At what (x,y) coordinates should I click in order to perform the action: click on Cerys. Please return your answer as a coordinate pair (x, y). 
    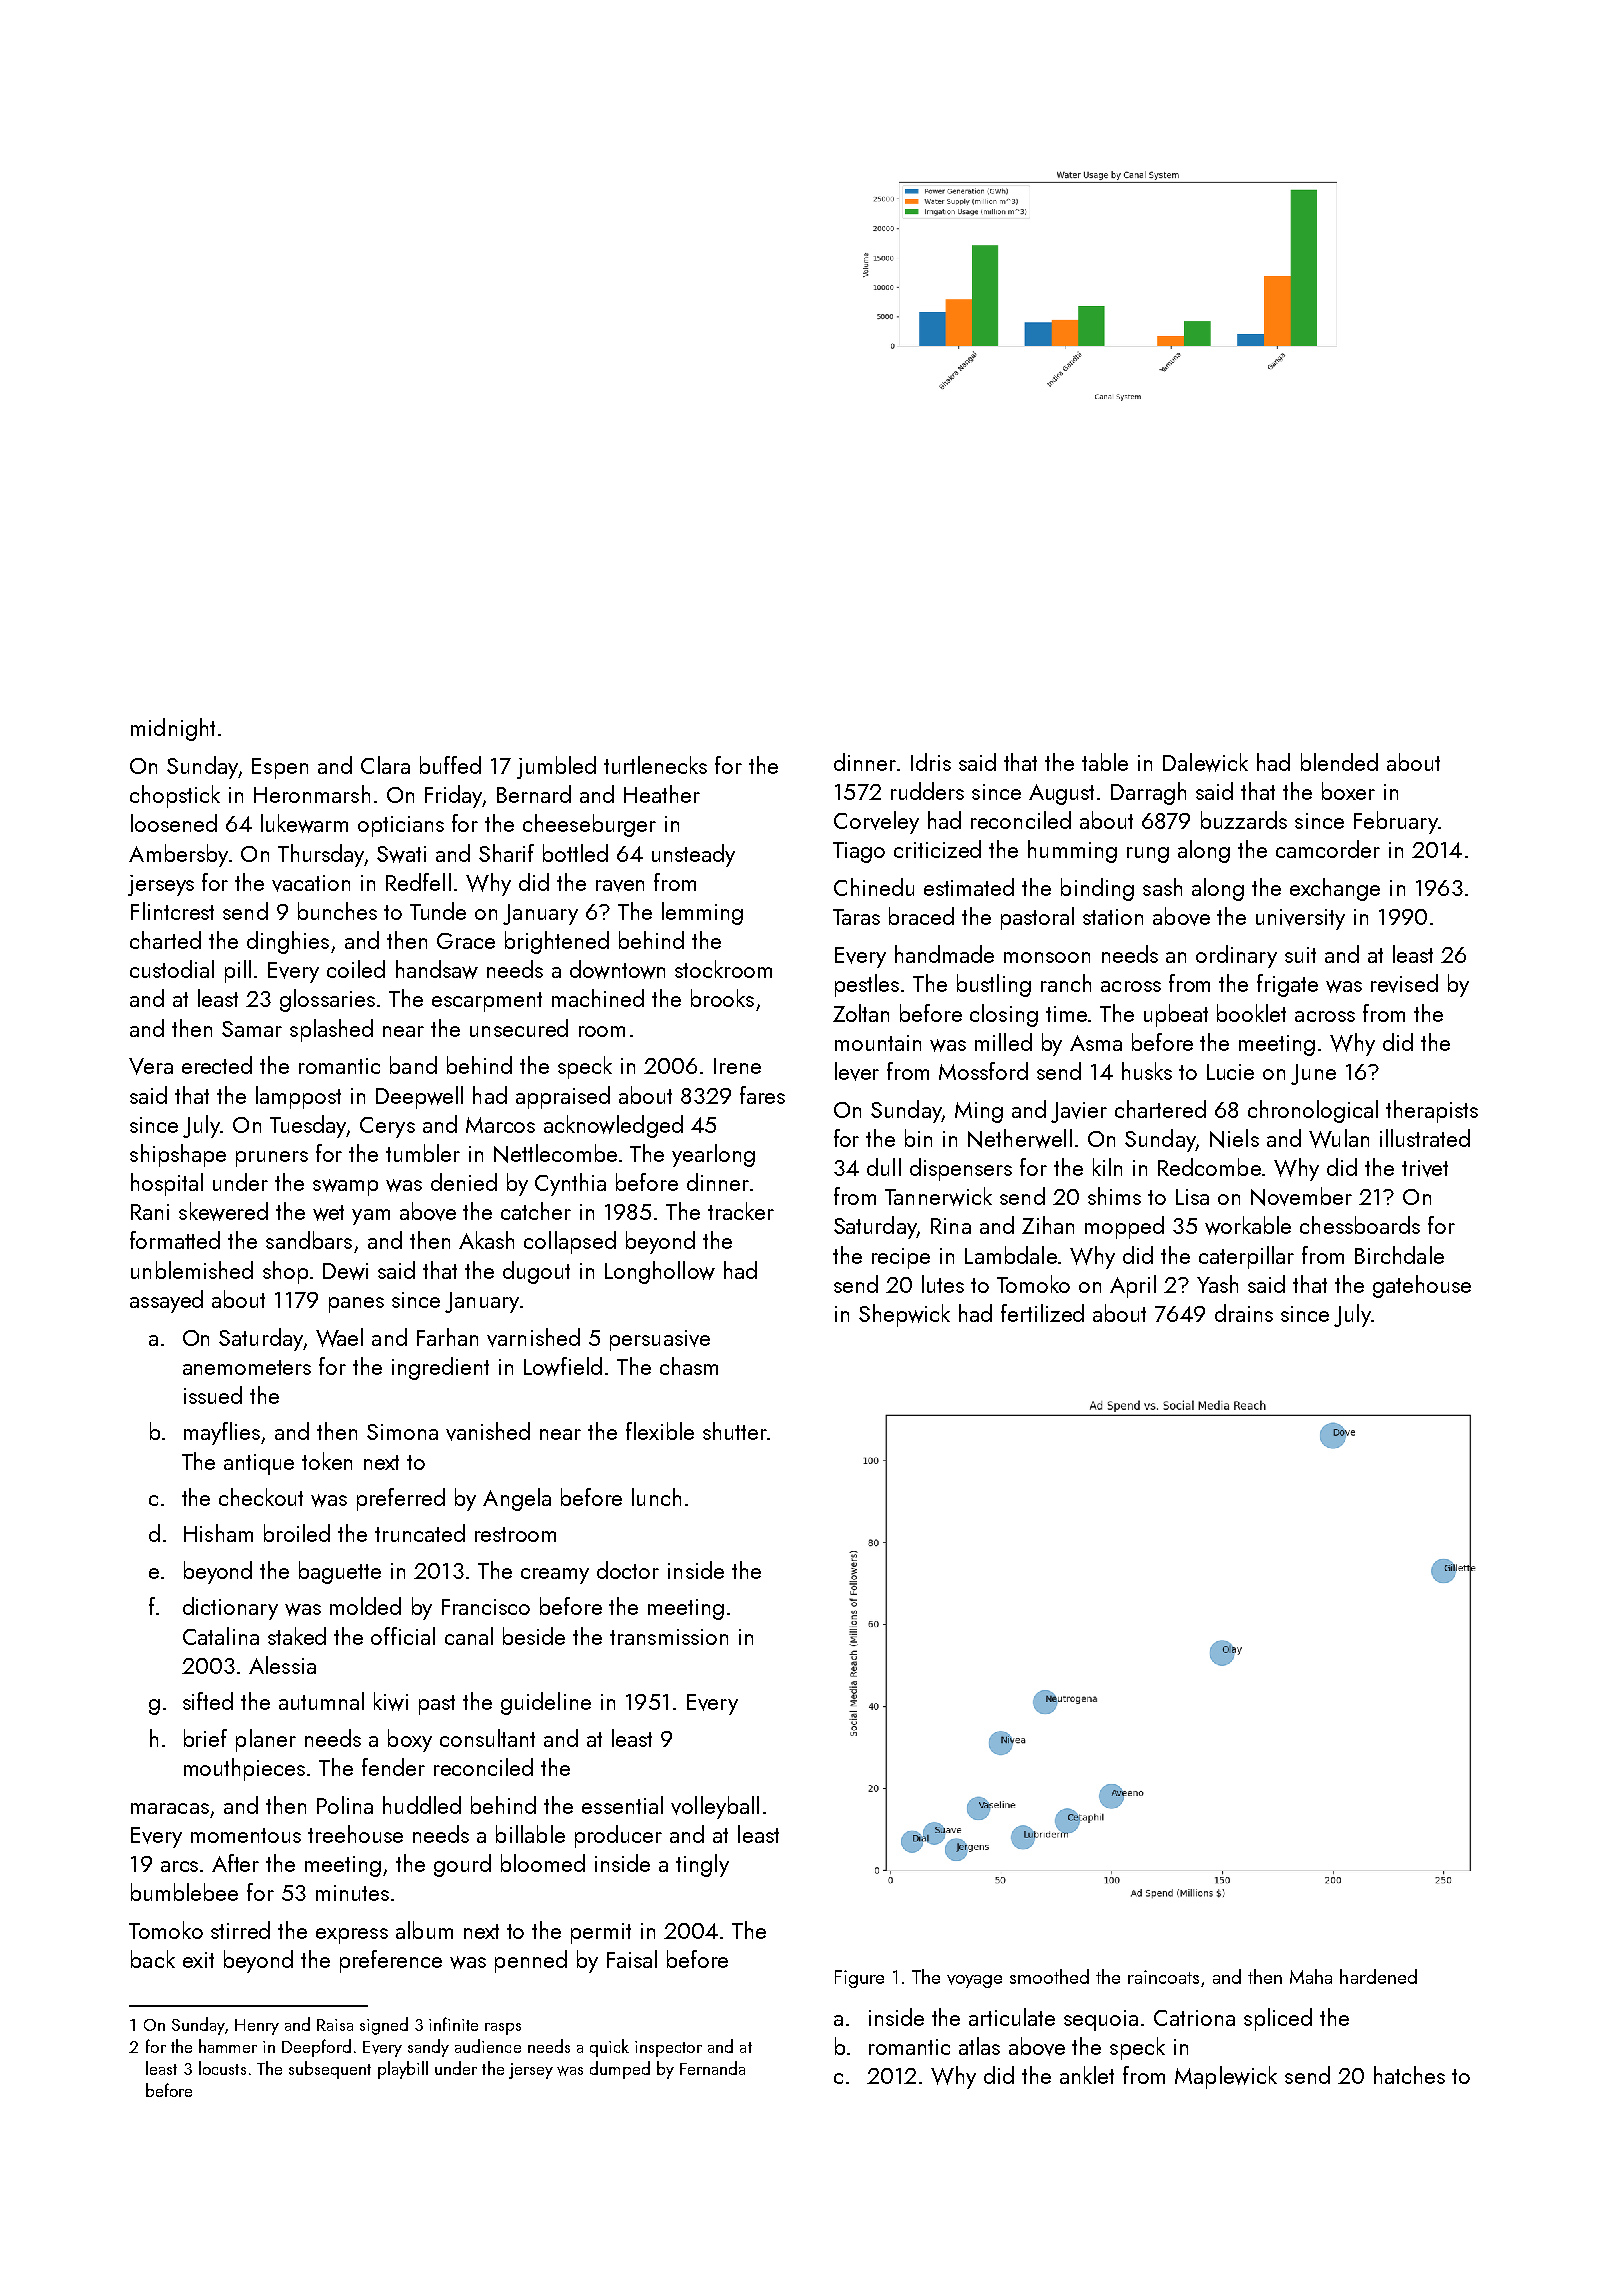
    Looking at the image, I should click on (387, 1127).
